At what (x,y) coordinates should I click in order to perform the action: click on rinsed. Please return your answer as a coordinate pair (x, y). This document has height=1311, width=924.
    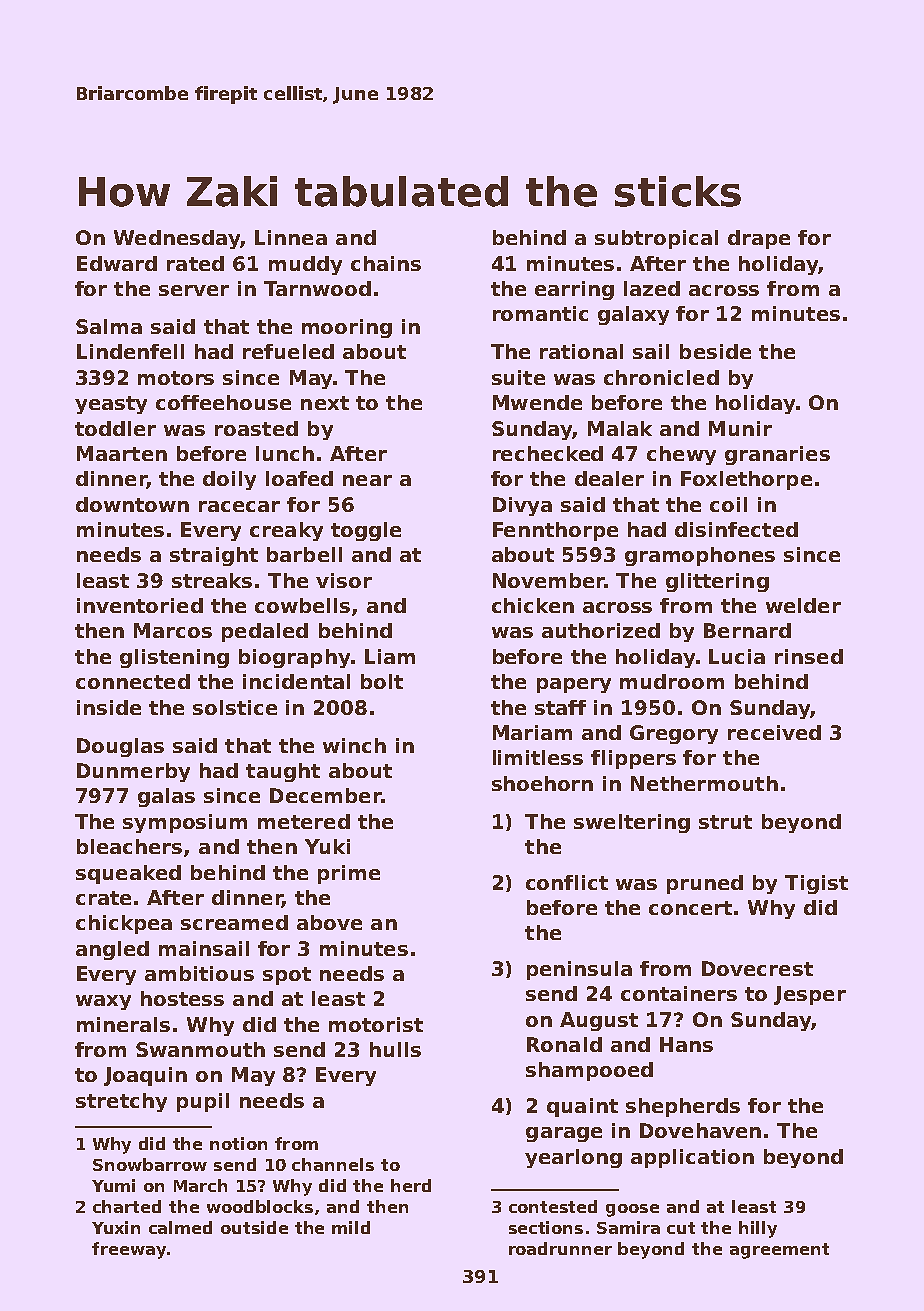
    Looking at the image, I should click on (809, 656).
